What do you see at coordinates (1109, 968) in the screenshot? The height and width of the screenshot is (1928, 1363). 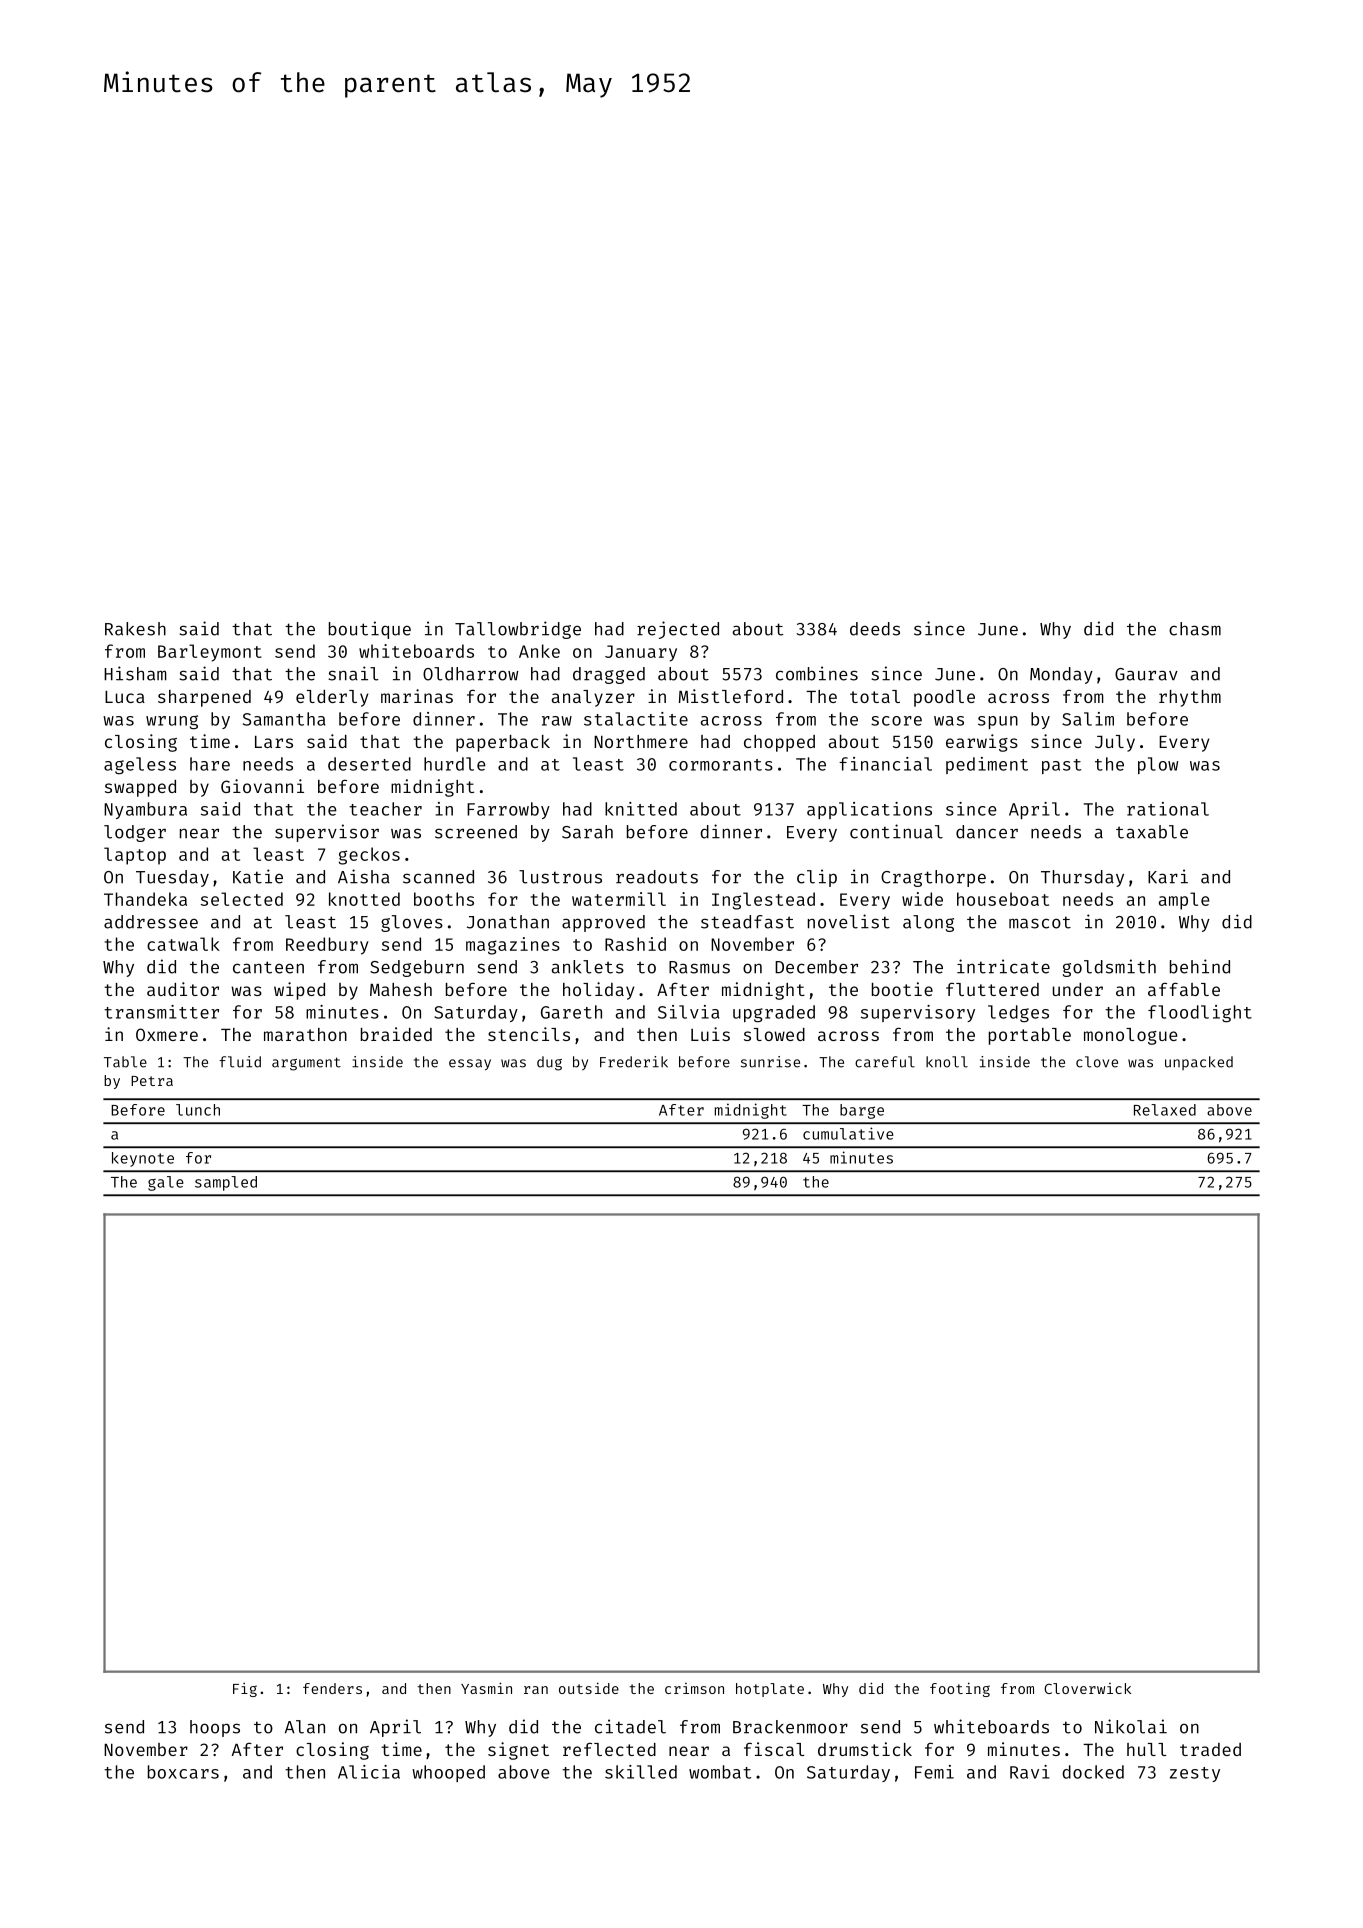 I see `goldsmith` at bounding box center [1109, 968].
